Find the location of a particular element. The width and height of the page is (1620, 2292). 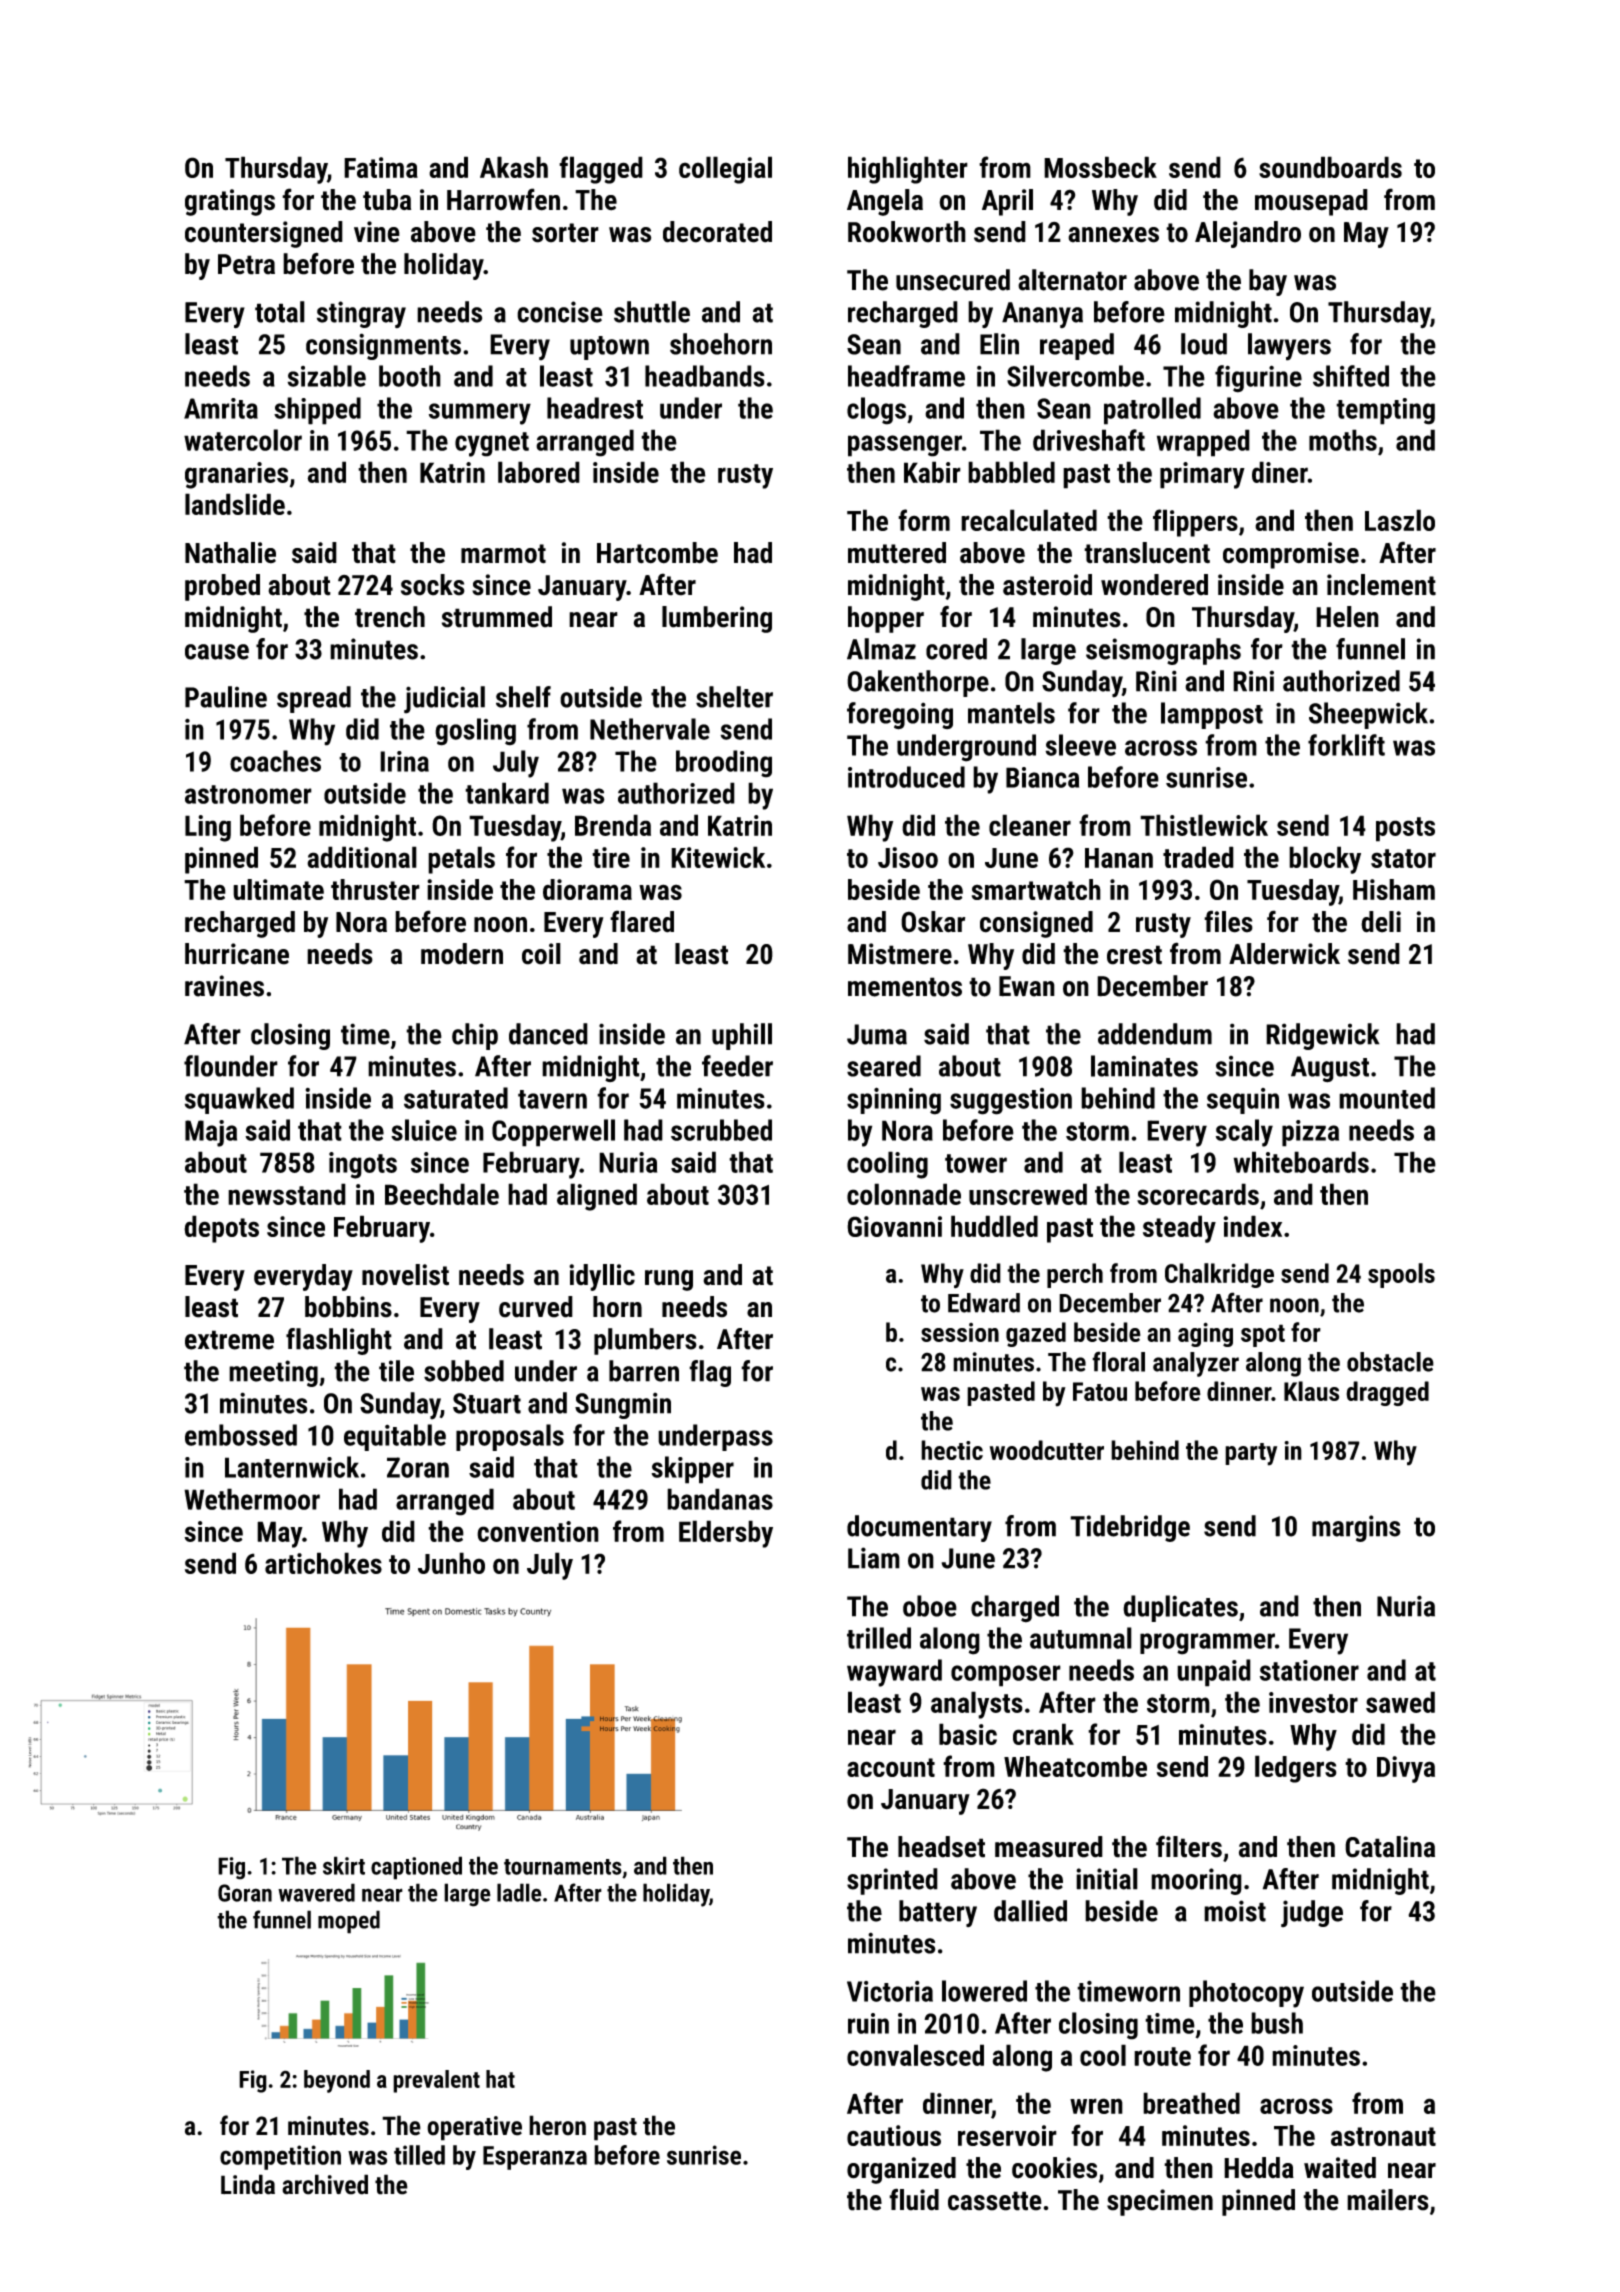

soundboards is located at coordinates (1330, 167).
